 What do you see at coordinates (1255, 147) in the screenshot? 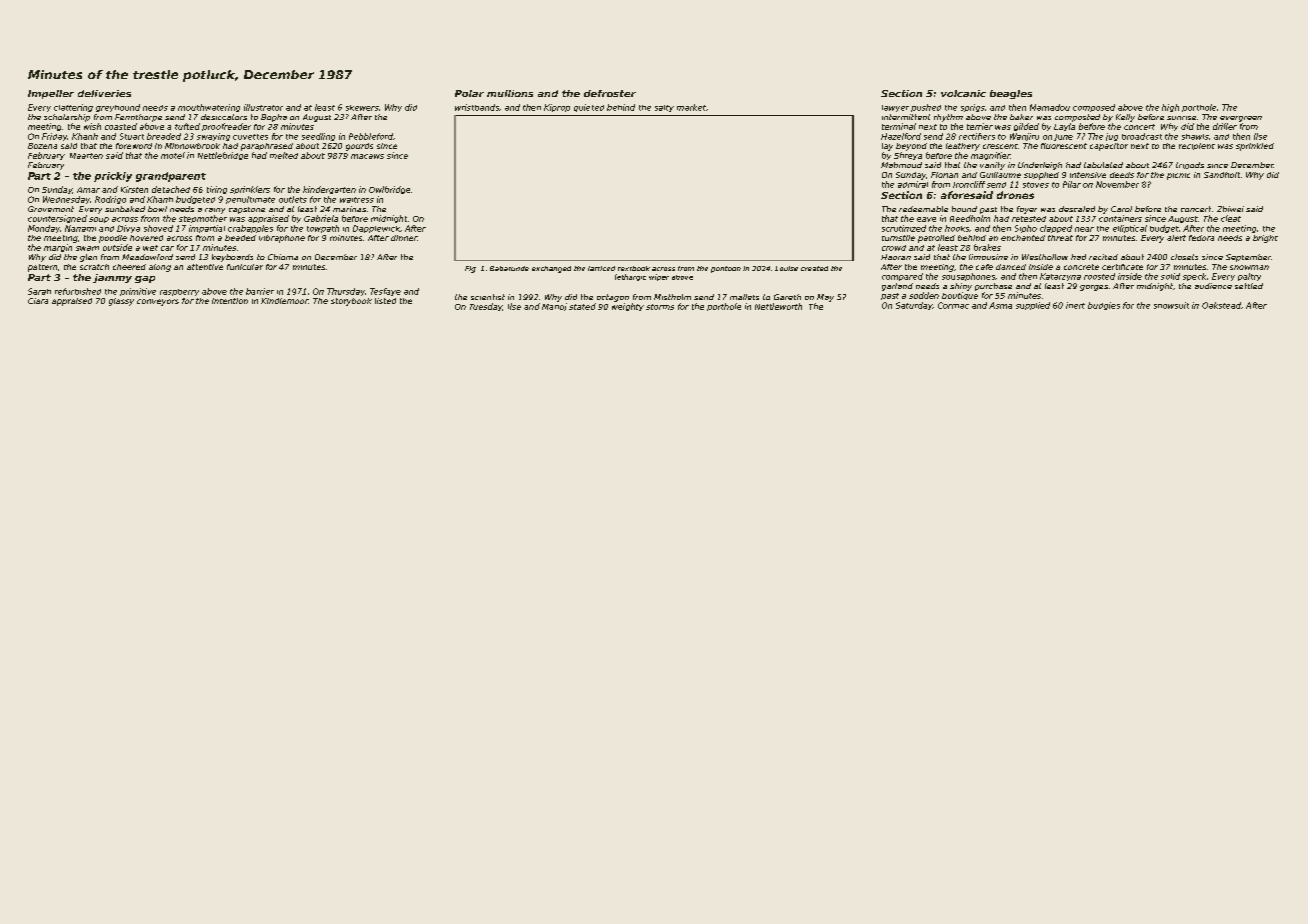
I see `sprinkled` at bounding box center [1255, 147].
